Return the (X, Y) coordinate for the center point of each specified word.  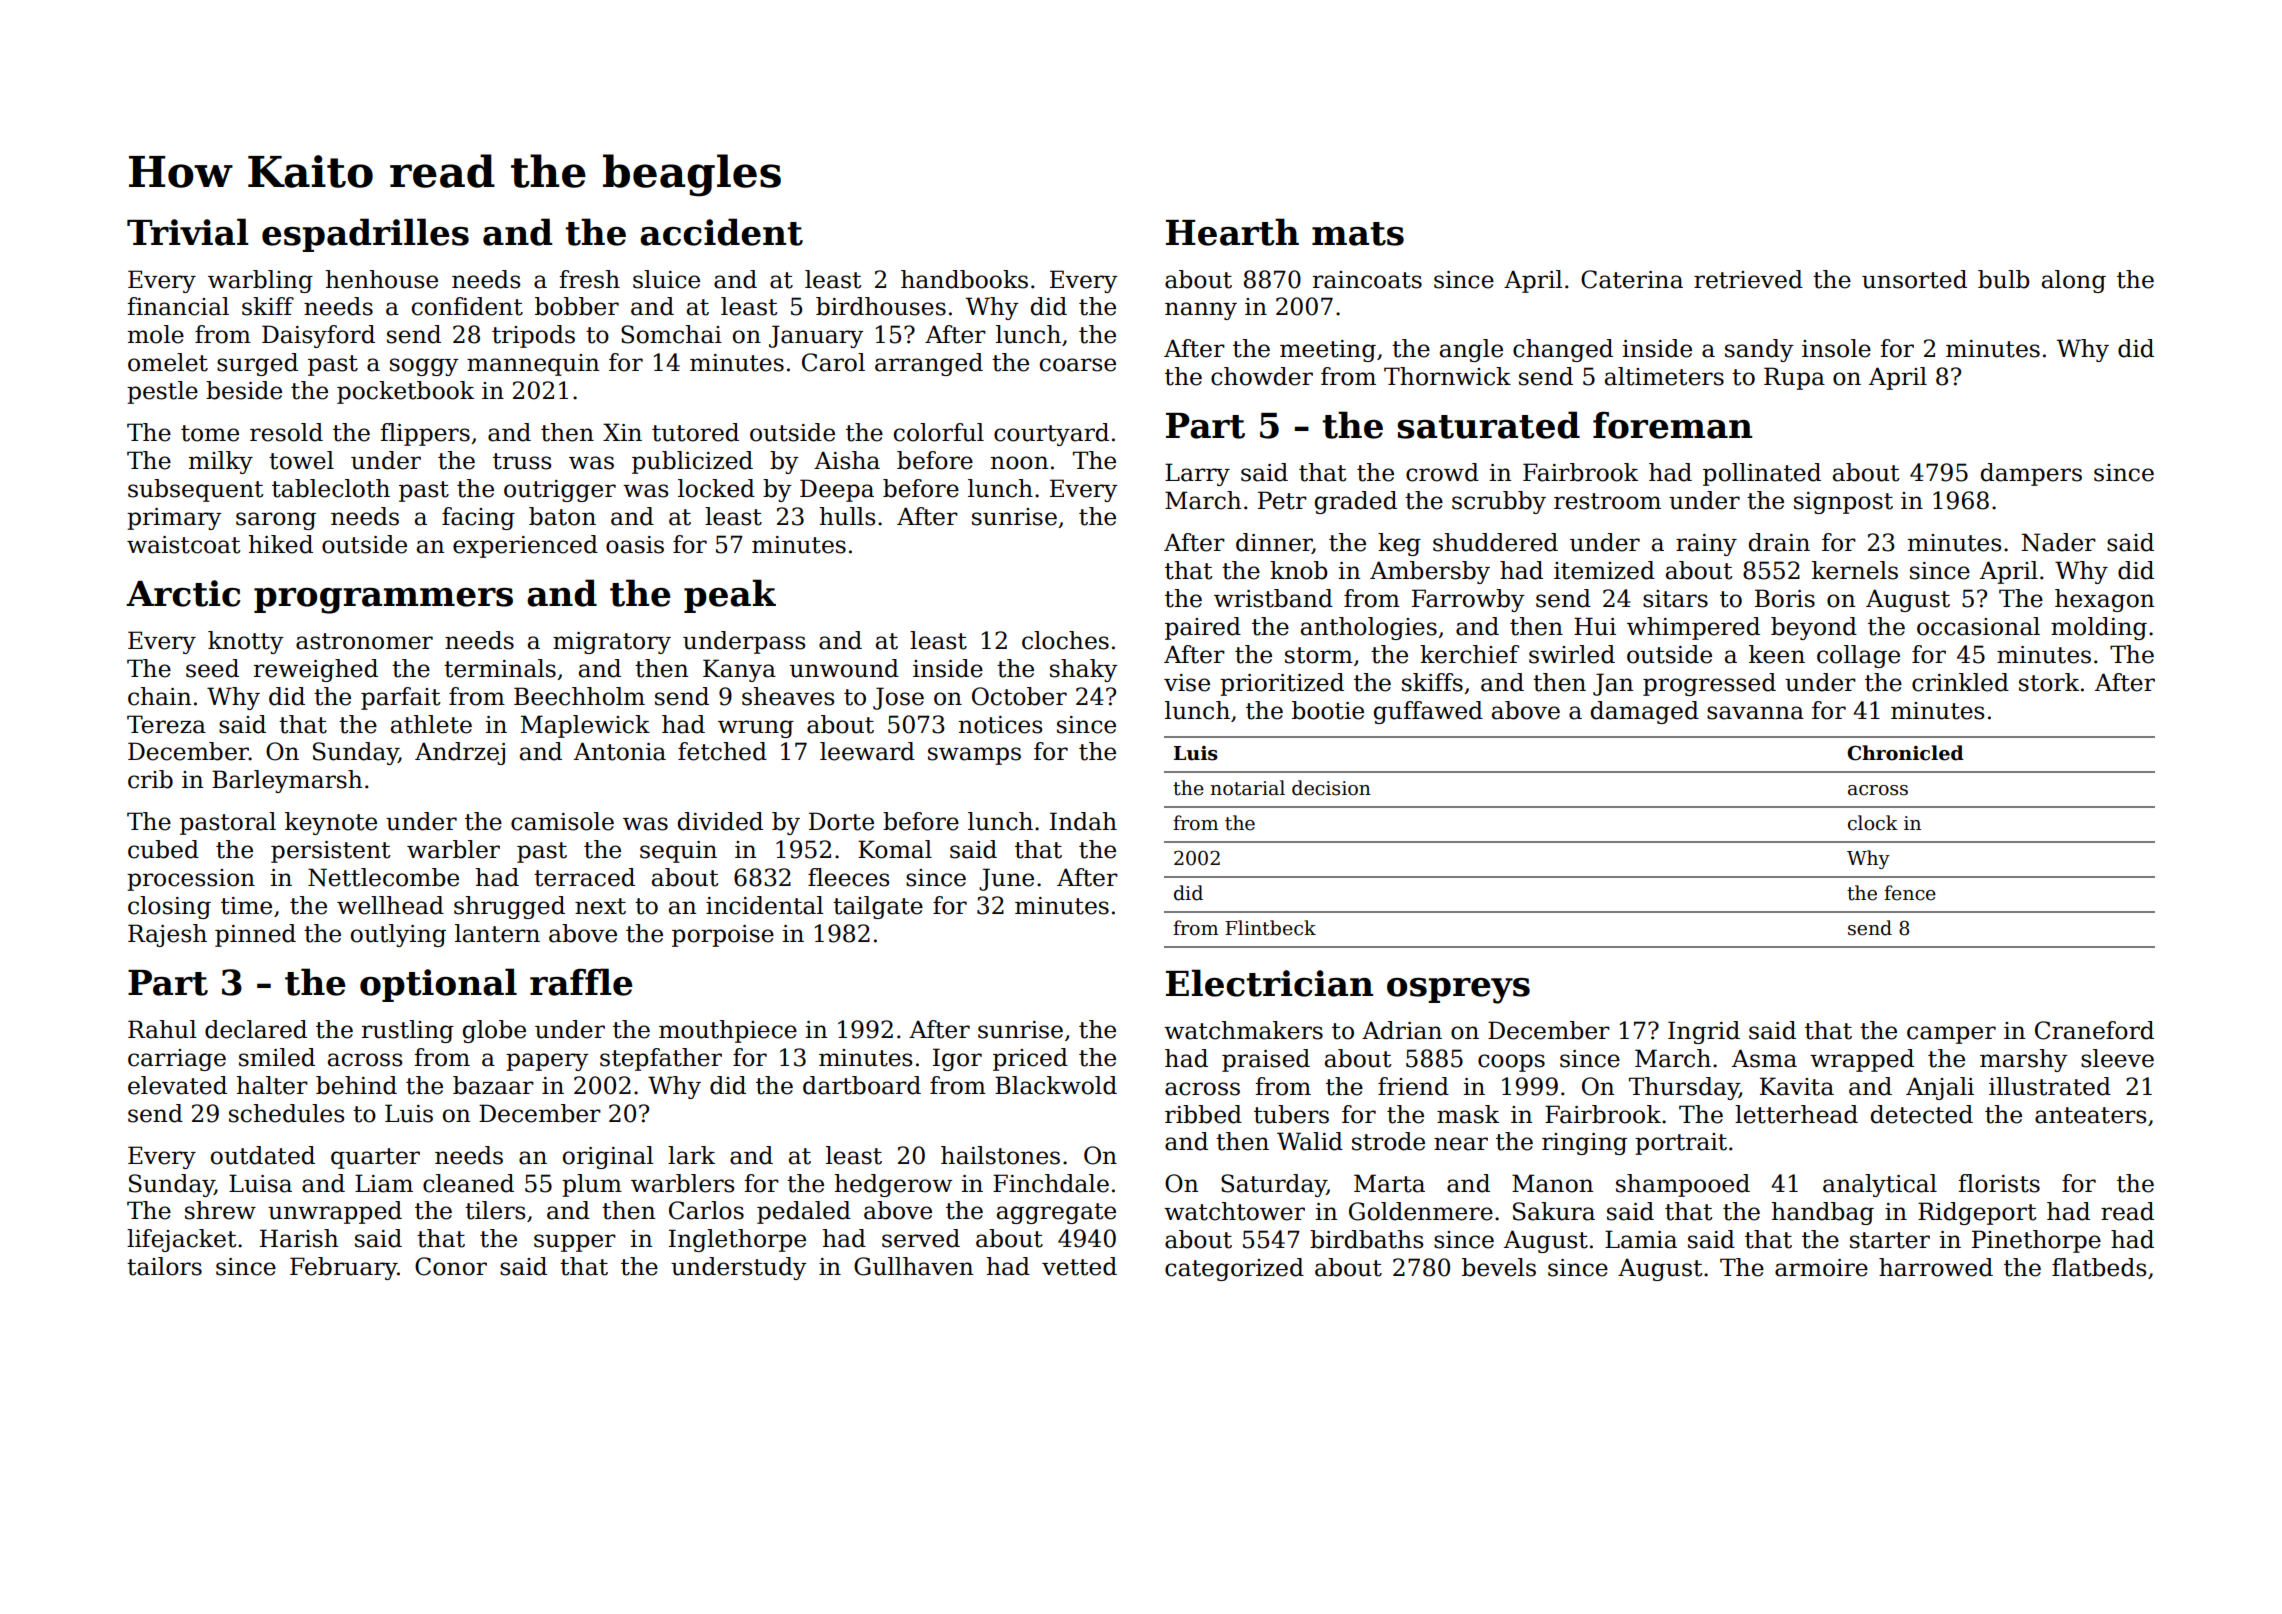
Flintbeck (1270, 928)
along (2074, 281)
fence (1910, 893)
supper (575, 1243)
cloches (1065, 640)
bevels (1499, 1267)
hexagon (2104, 600)
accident (721, 232)
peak (730, 596)
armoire (1821, 1268)
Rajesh (167, 935)
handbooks (964, 279)
